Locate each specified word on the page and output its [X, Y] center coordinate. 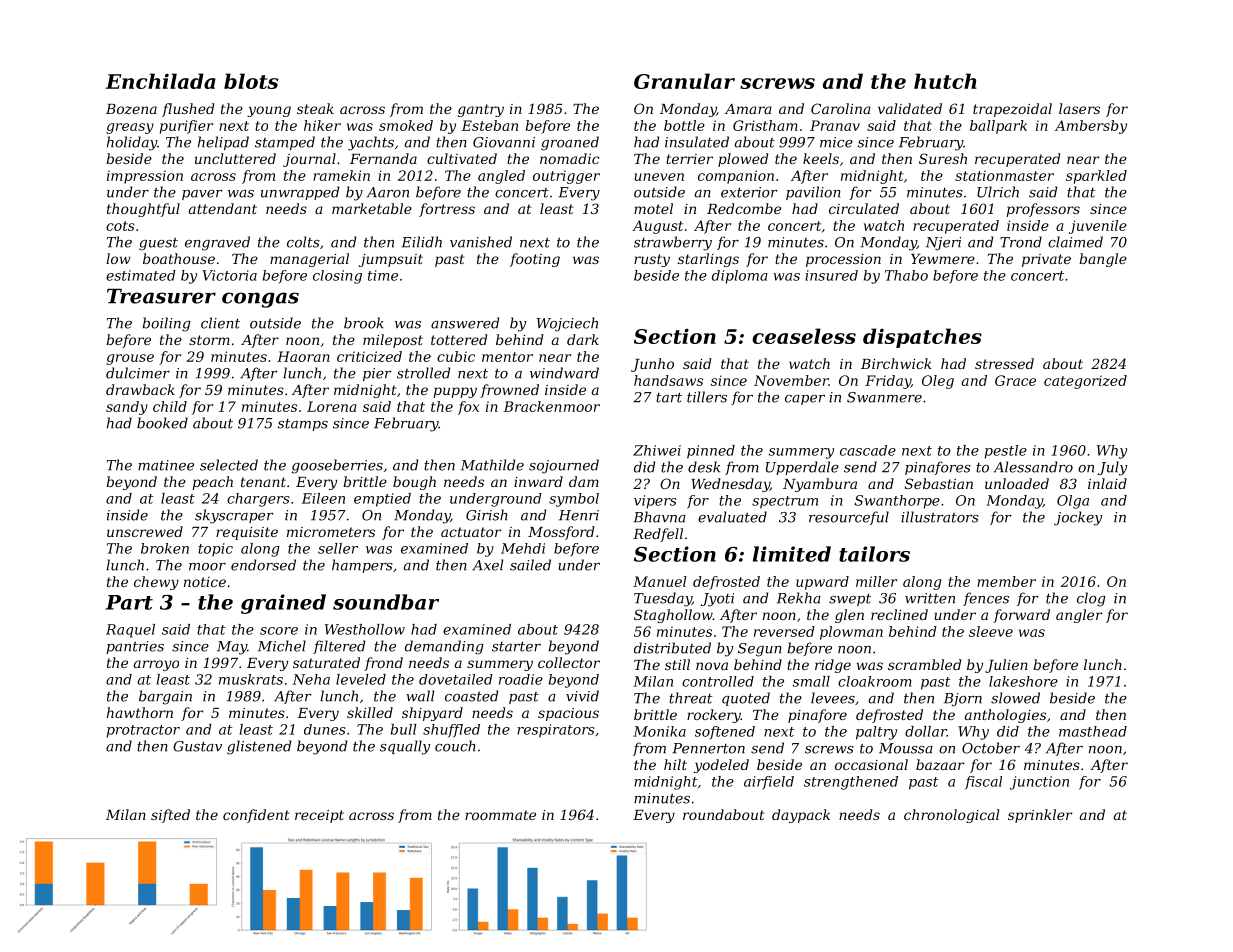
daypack [801, 816]
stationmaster [1004, 175]
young [269, 111]
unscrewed [145, 531]
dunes [325, 729]
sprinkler [1040, 816]
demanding [444, 647]
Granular [684, 81]
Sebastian [939, 483]
